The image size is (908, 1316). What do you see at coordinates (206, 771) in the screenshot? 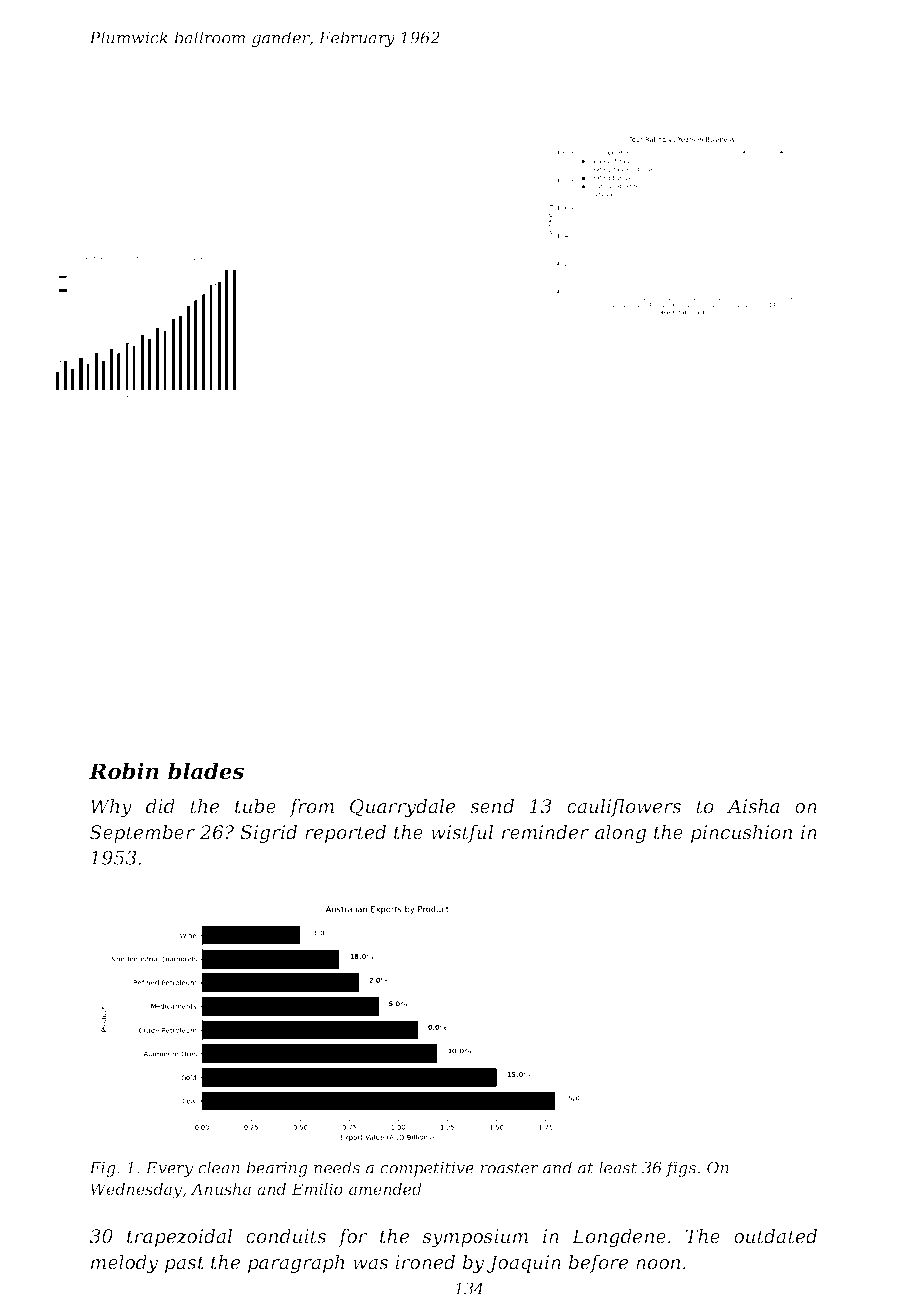
I see `blades` at bounding box center [206, 771].
